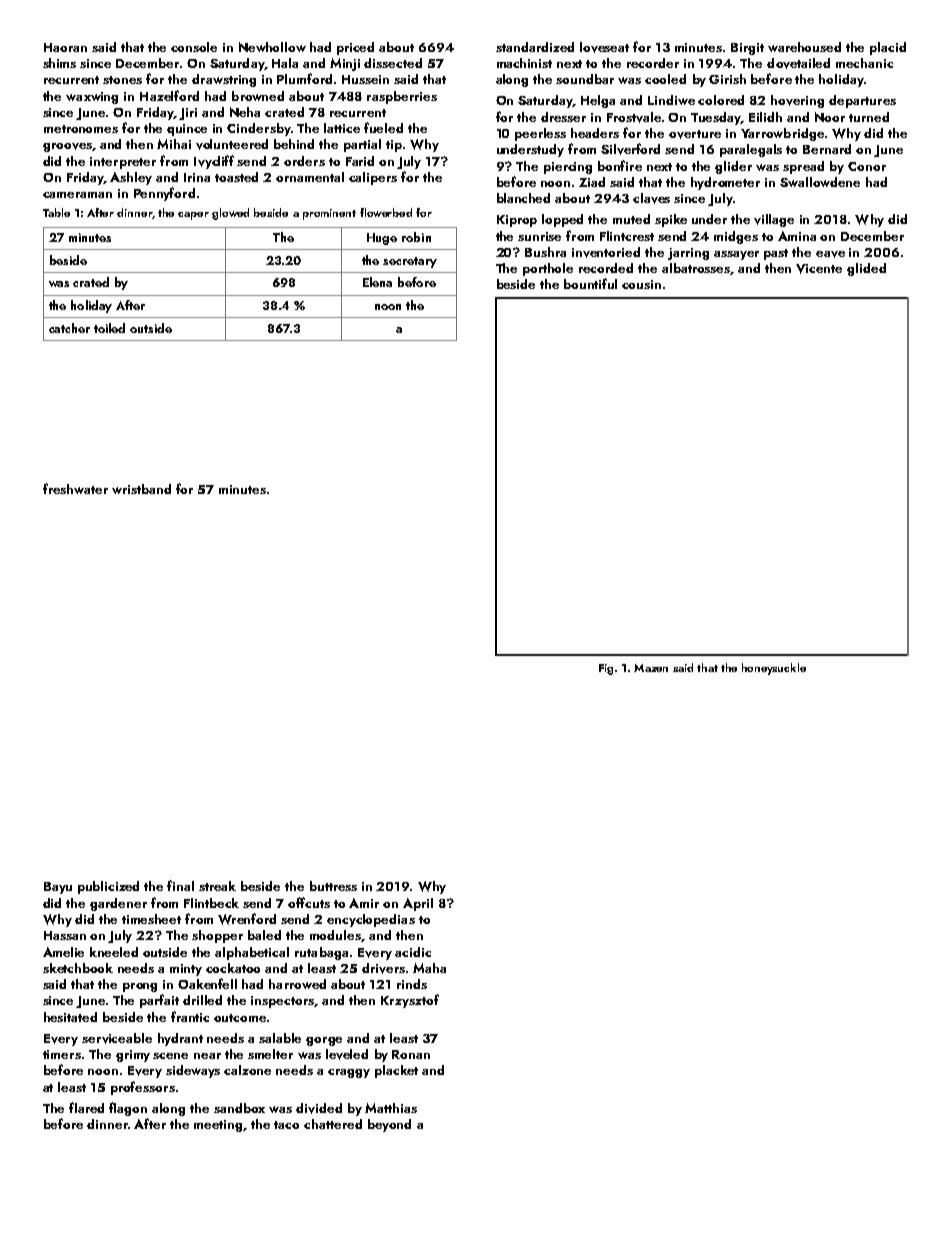  What do you see at coordinates (606, 669) in the image?
I see `Fig` at bounding box center [606, 669].
